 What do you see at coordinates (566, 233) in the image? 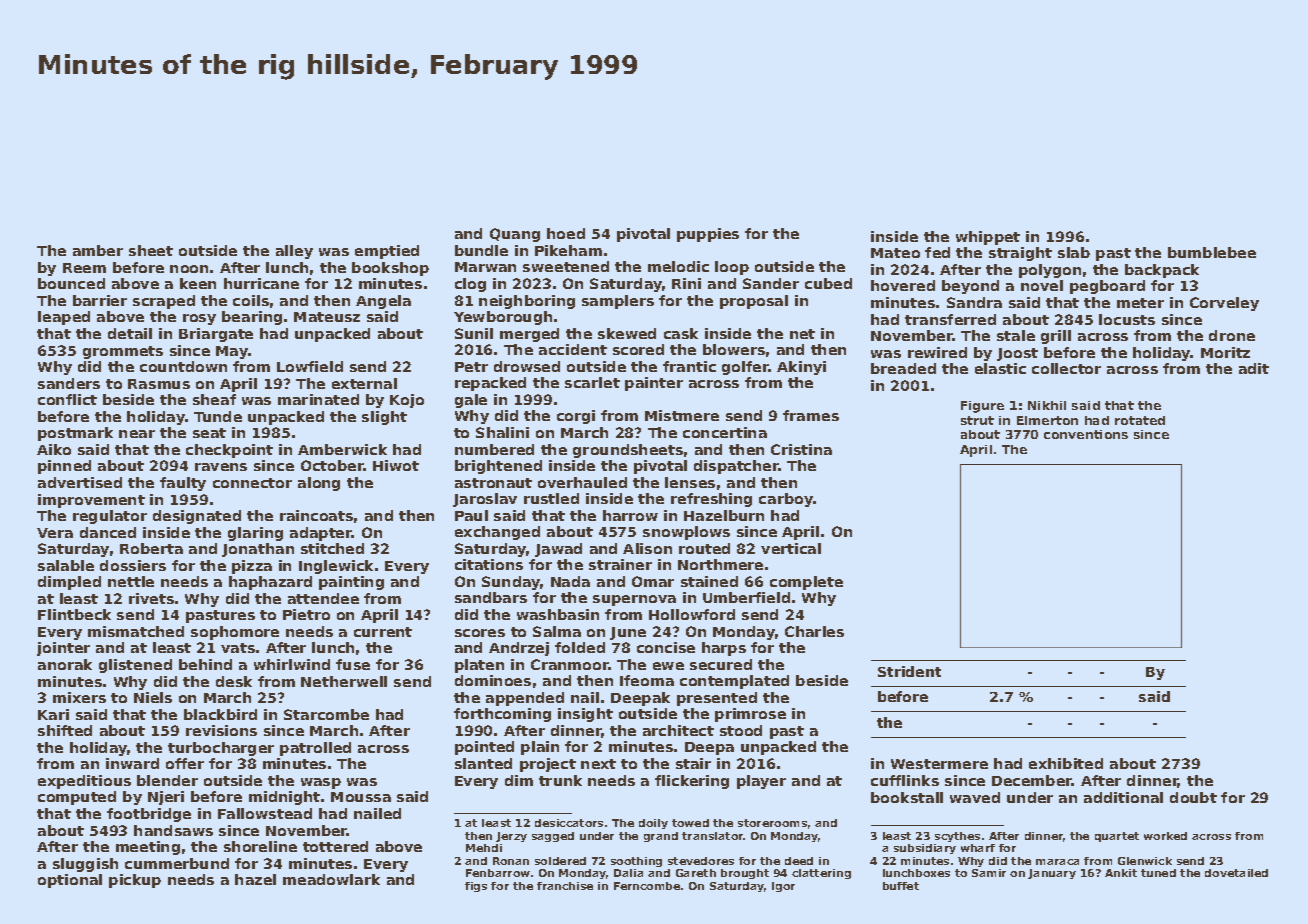
I see `hoed` at bounding box center [566, 233].
